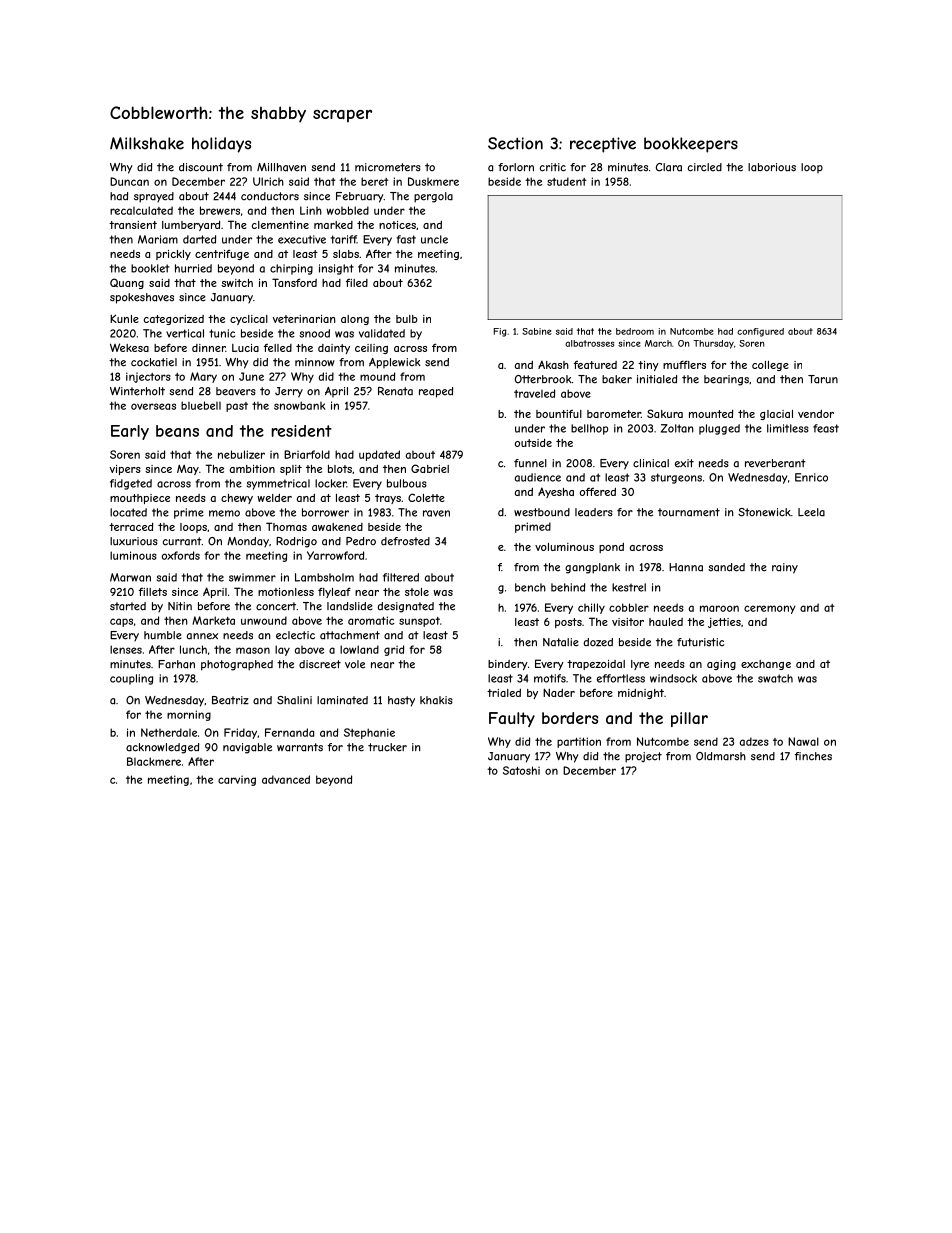 The height and width of the screenshot is (1233, 952). What do you see at coordinates (291, 269) in the screenshot?
I see `chirping` at bounding box center [291, 269].
